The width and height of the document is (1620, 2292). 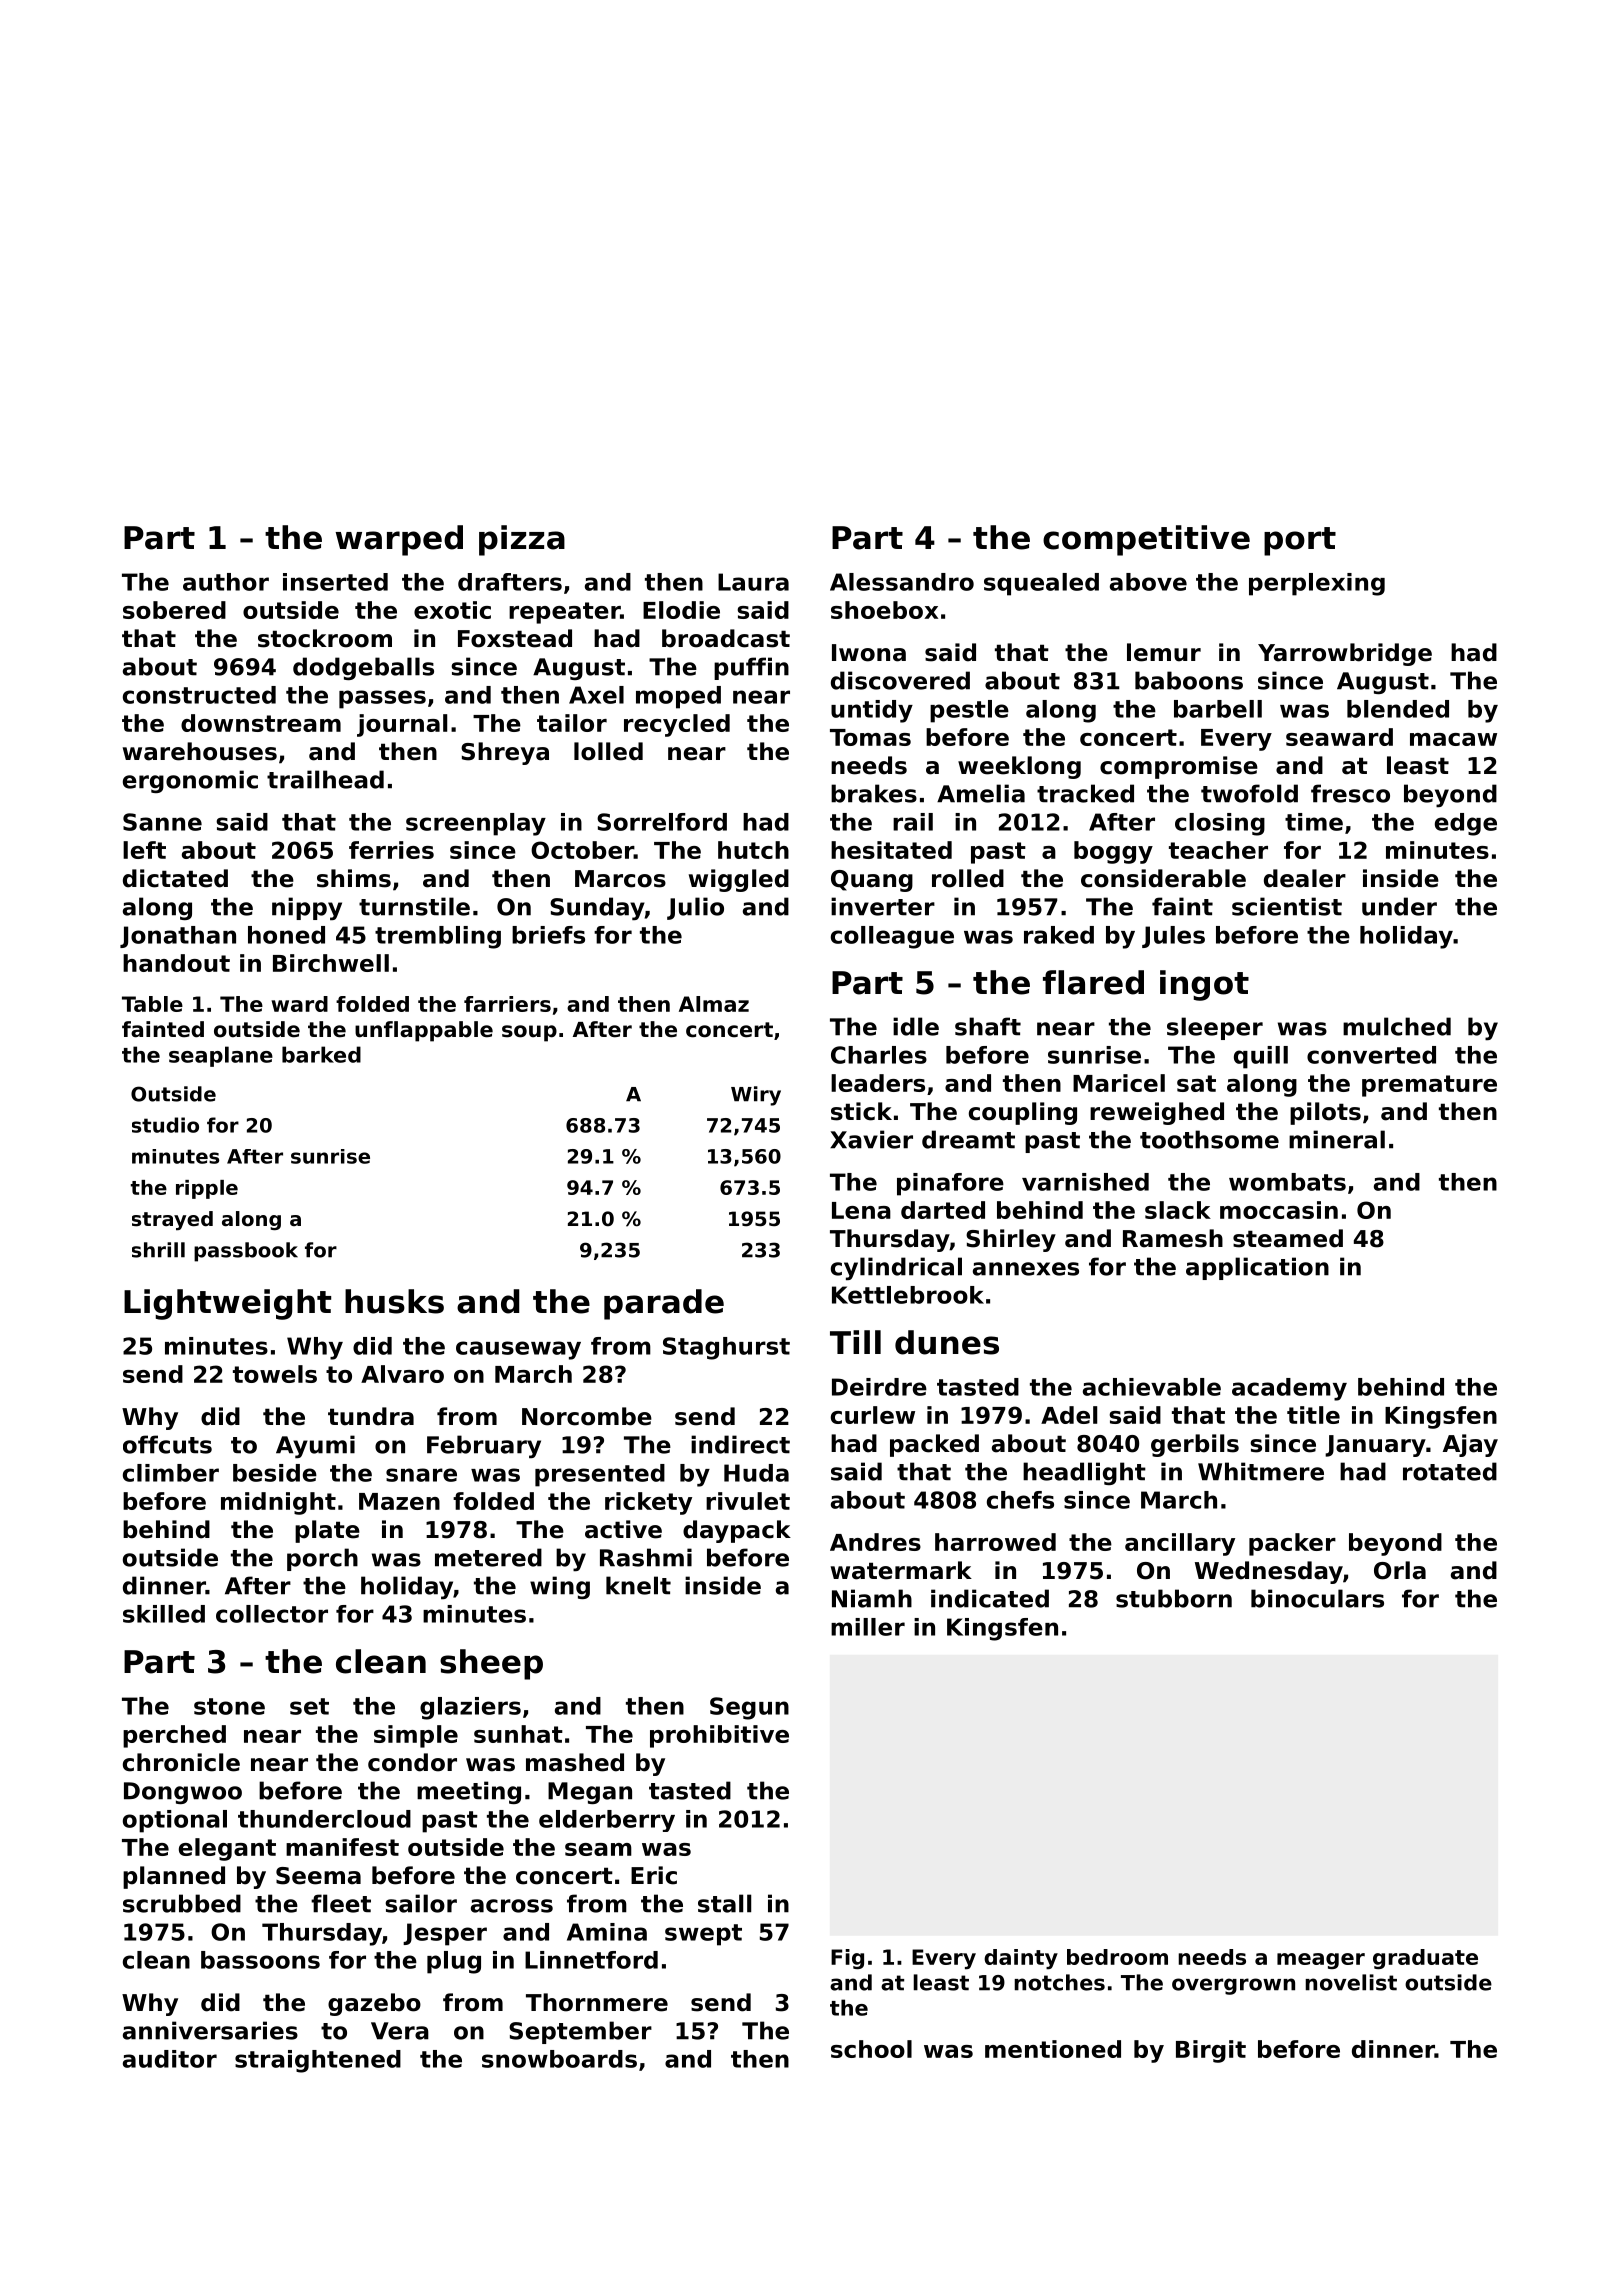 I want to click on pizza, so click(x=522, y=540).
